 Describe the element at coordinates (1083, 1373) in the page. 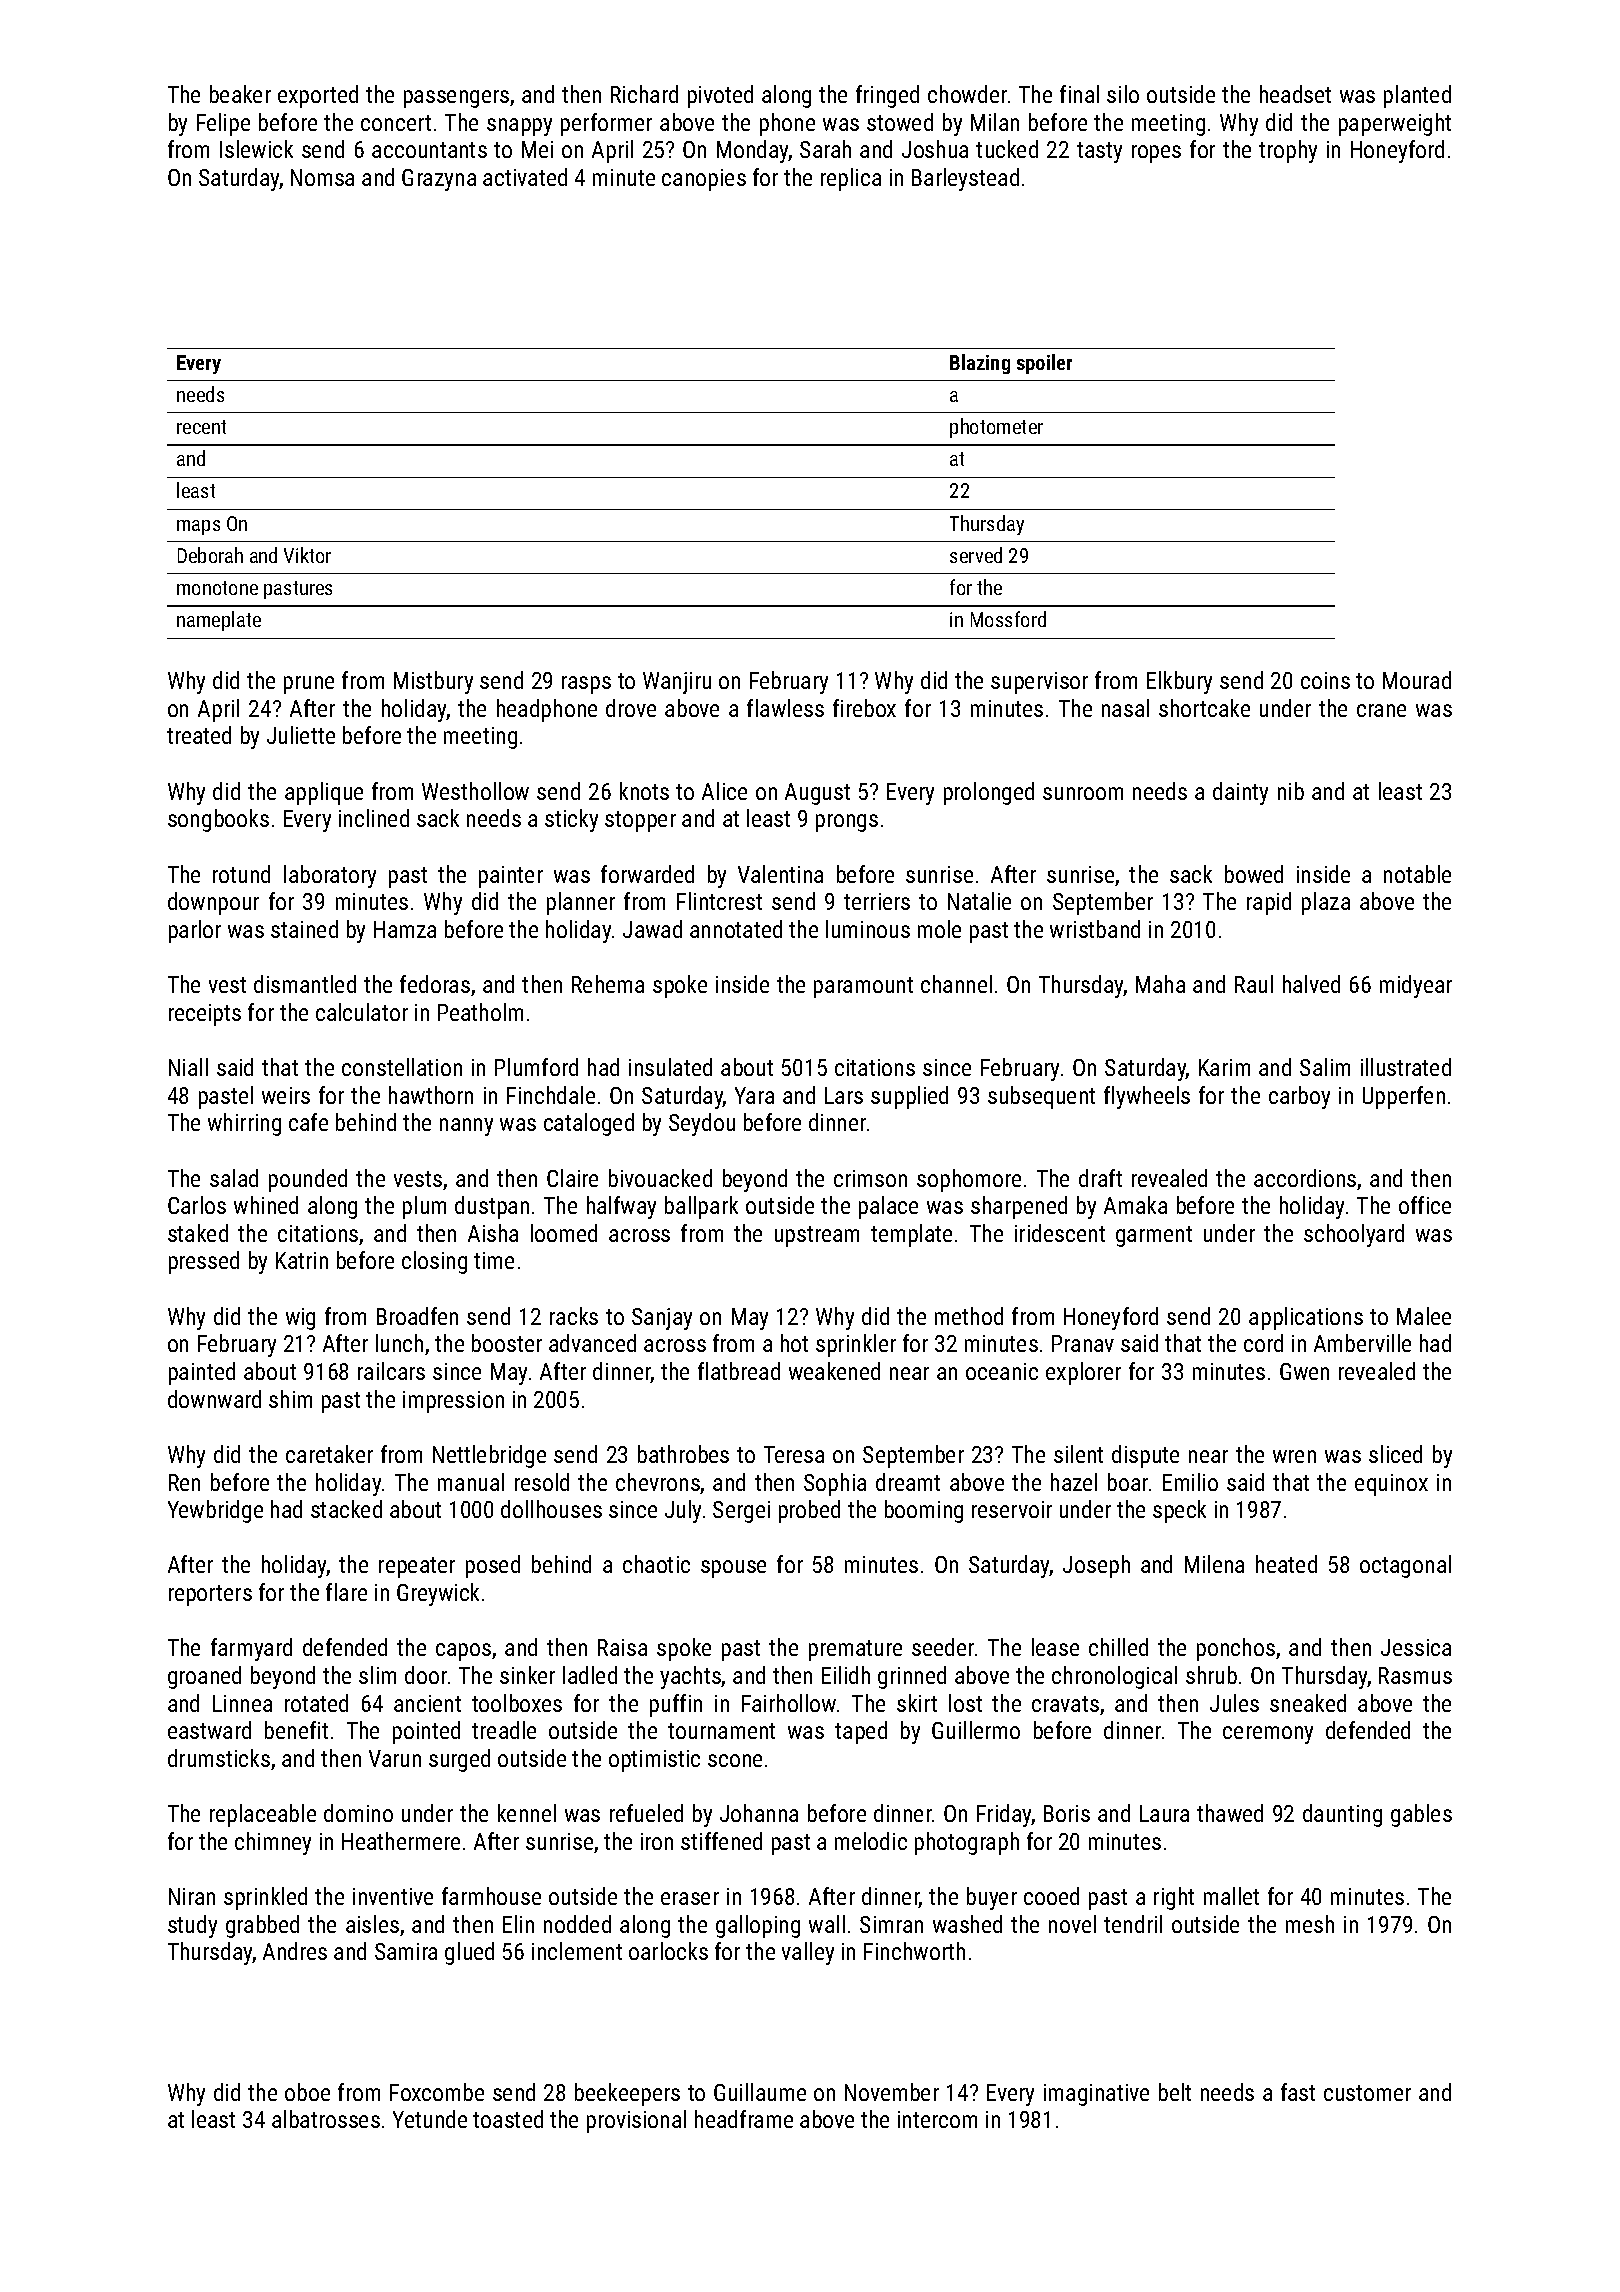

I see `explorer` at that location.
